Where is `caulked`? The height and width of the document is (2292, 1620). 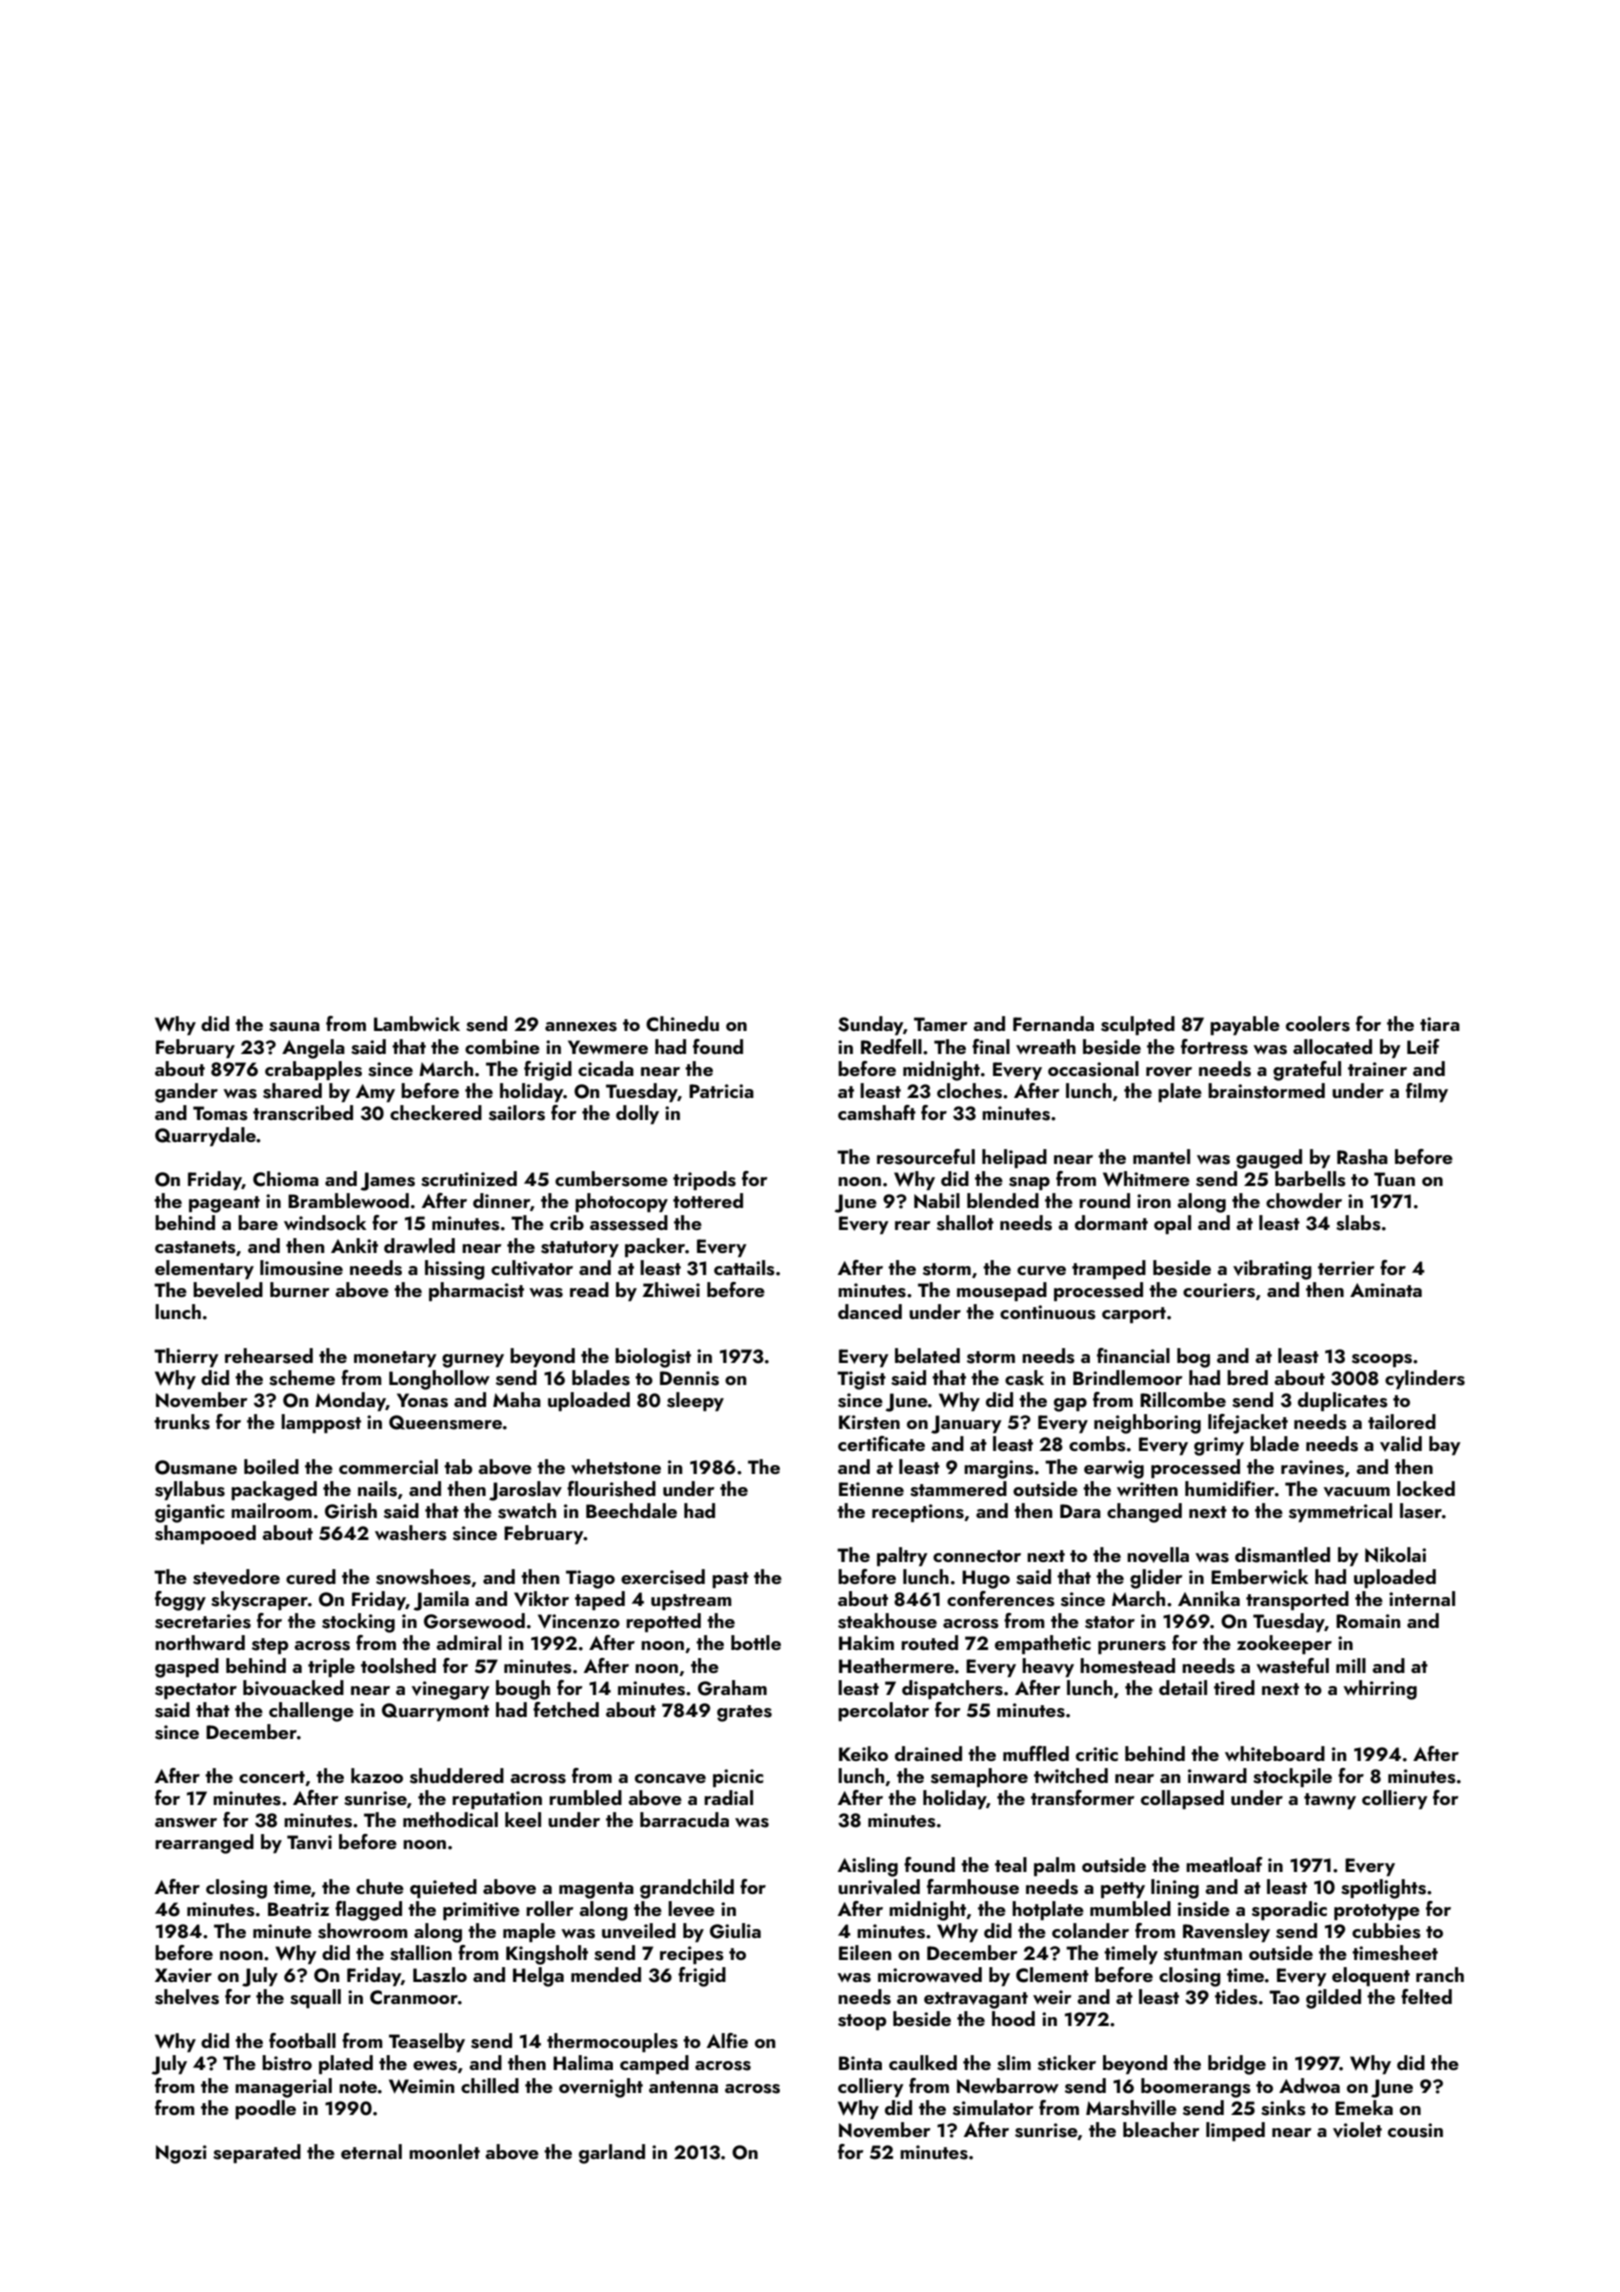
caulked is located at coordinates (923, 2062).
